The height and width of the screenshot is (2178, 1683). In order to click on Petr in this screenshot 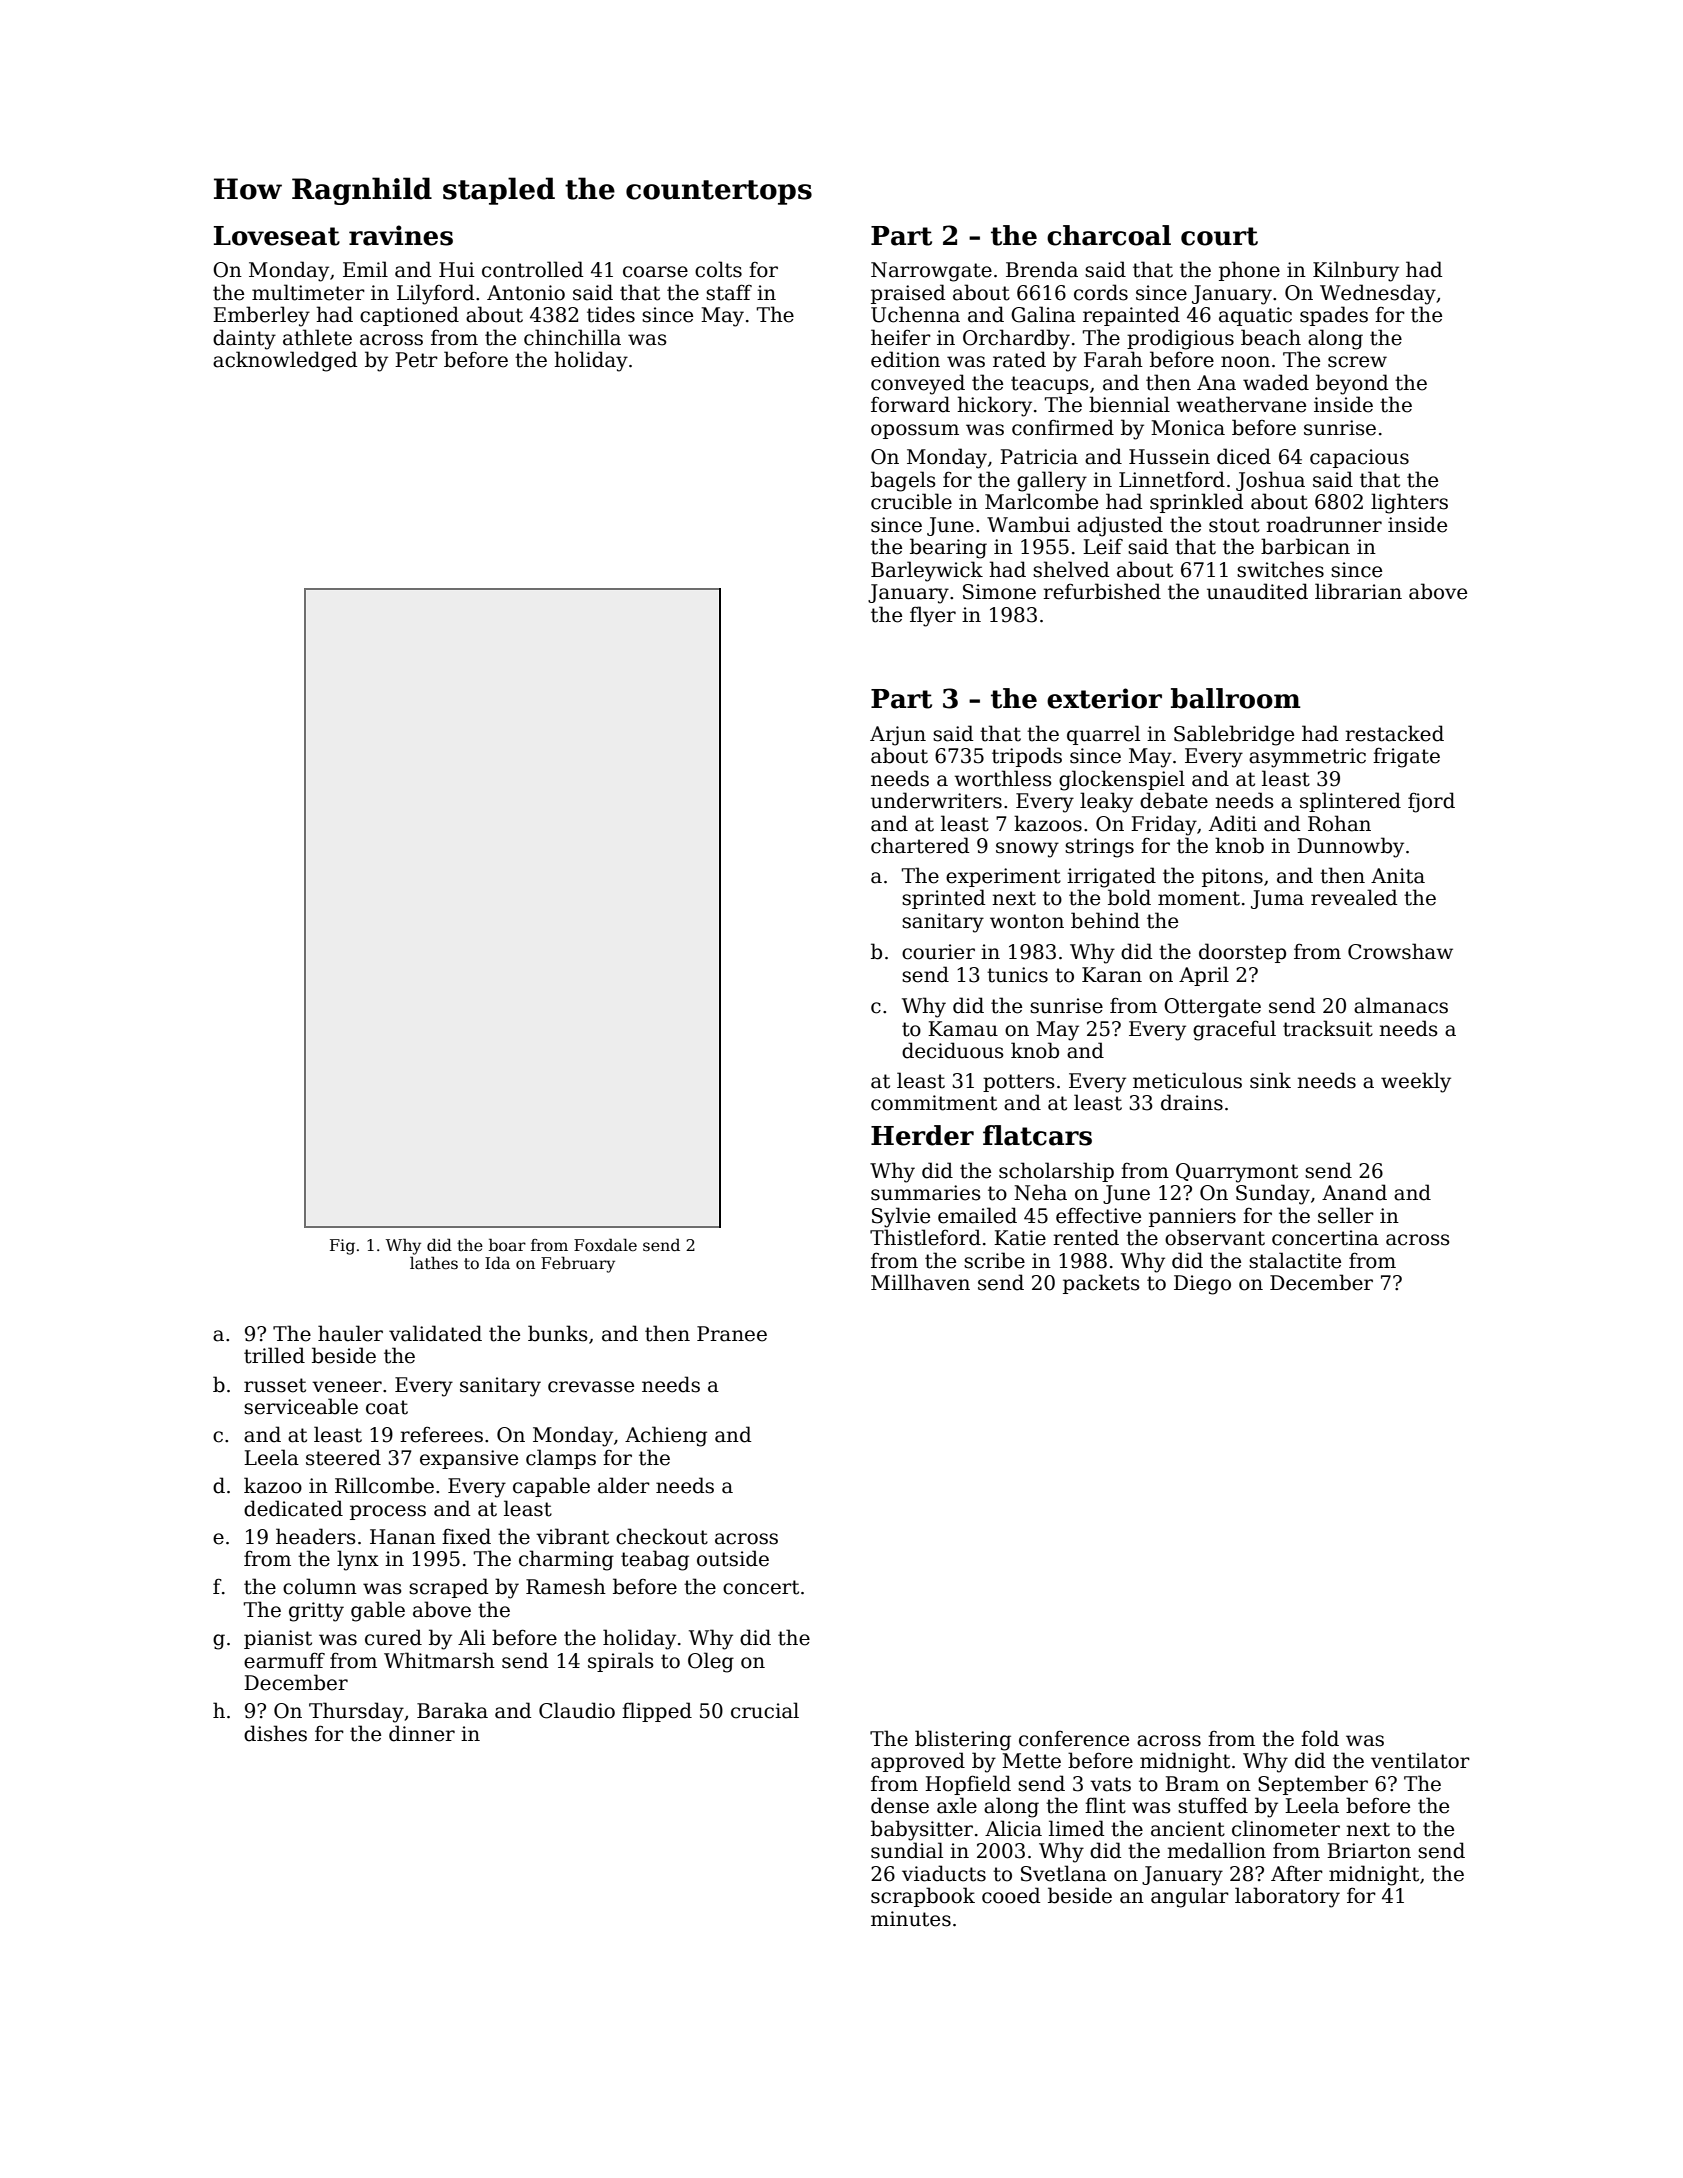, I will do `click(416, 360)`.
